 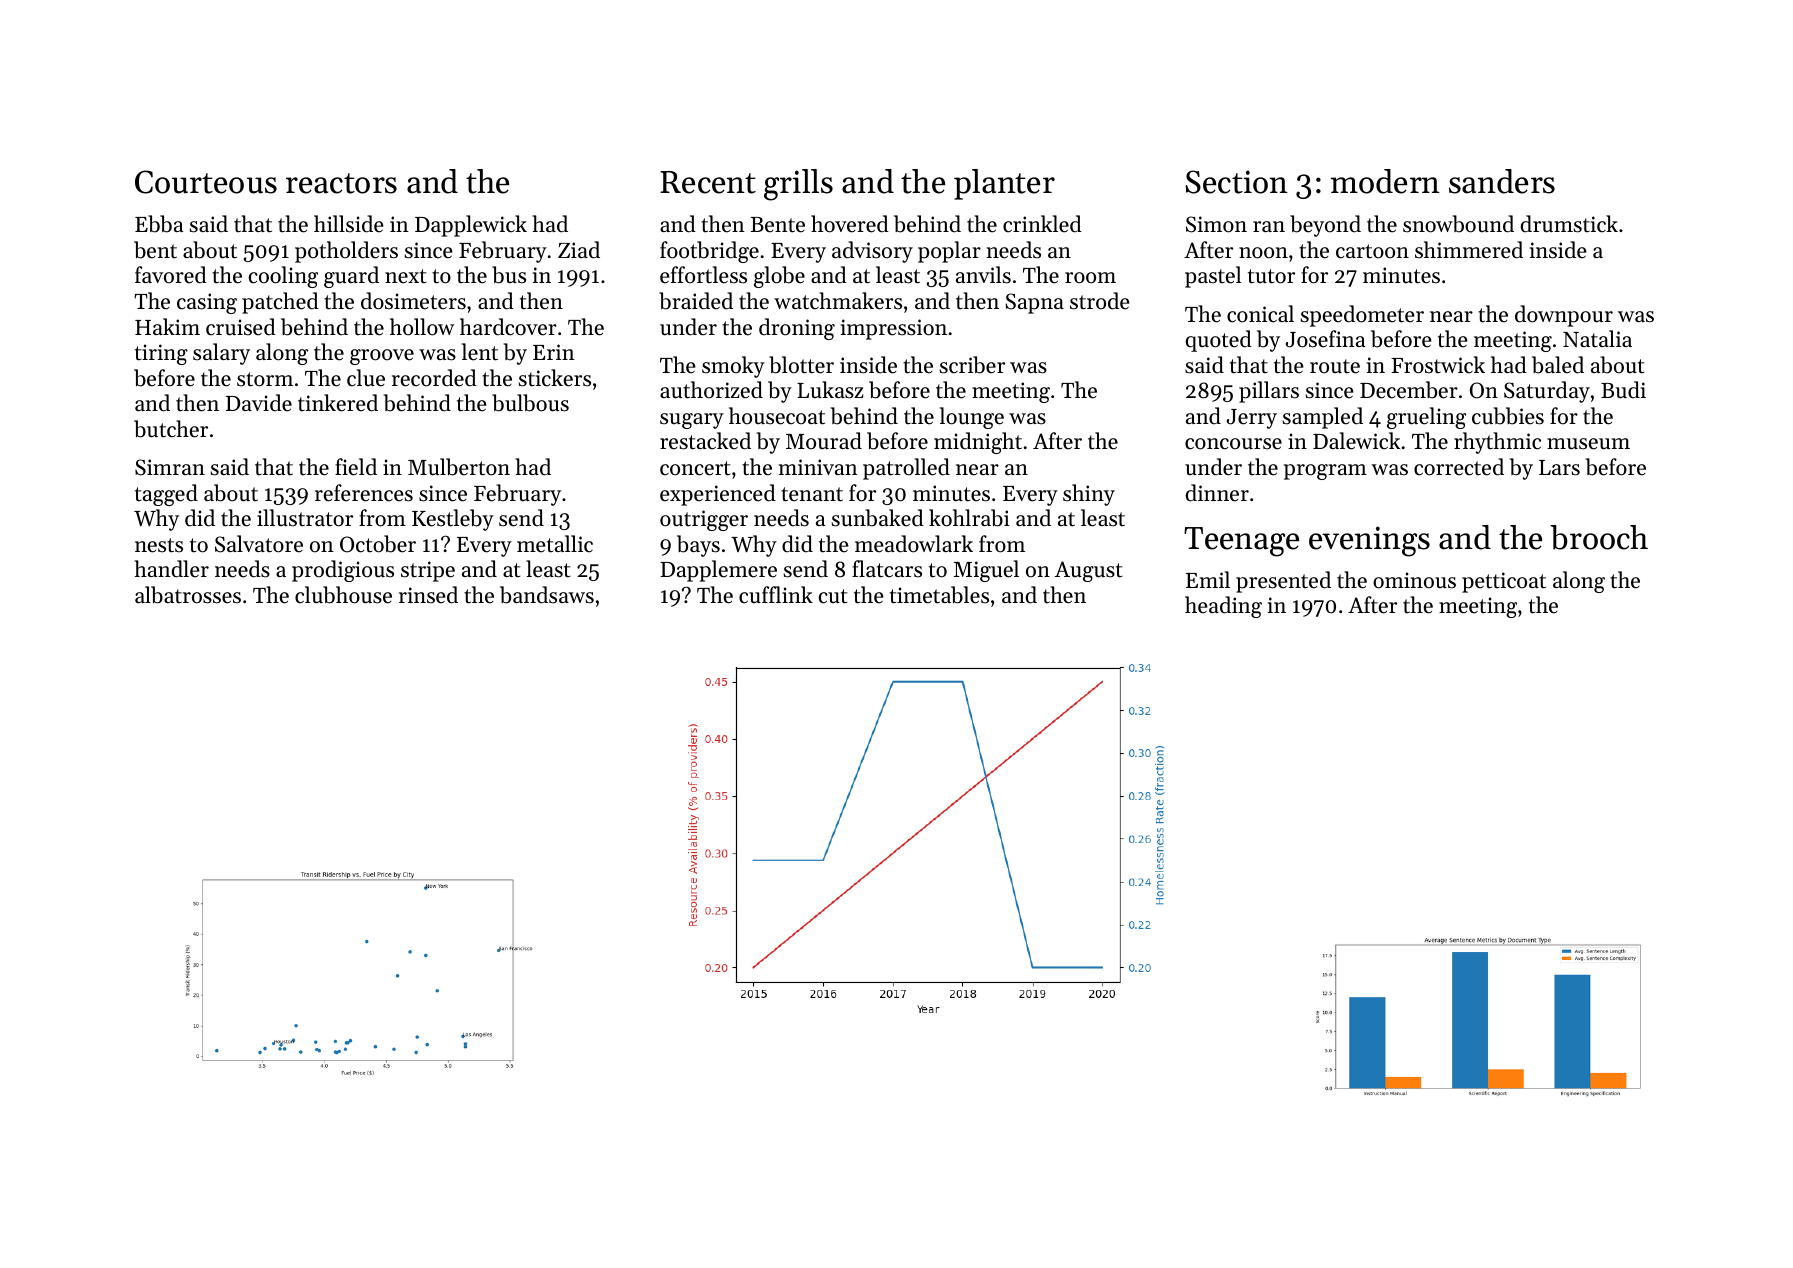 What do you see at coordinates (434, 378) in the document?
I see `recorded` at bounding box center [434, 378].
